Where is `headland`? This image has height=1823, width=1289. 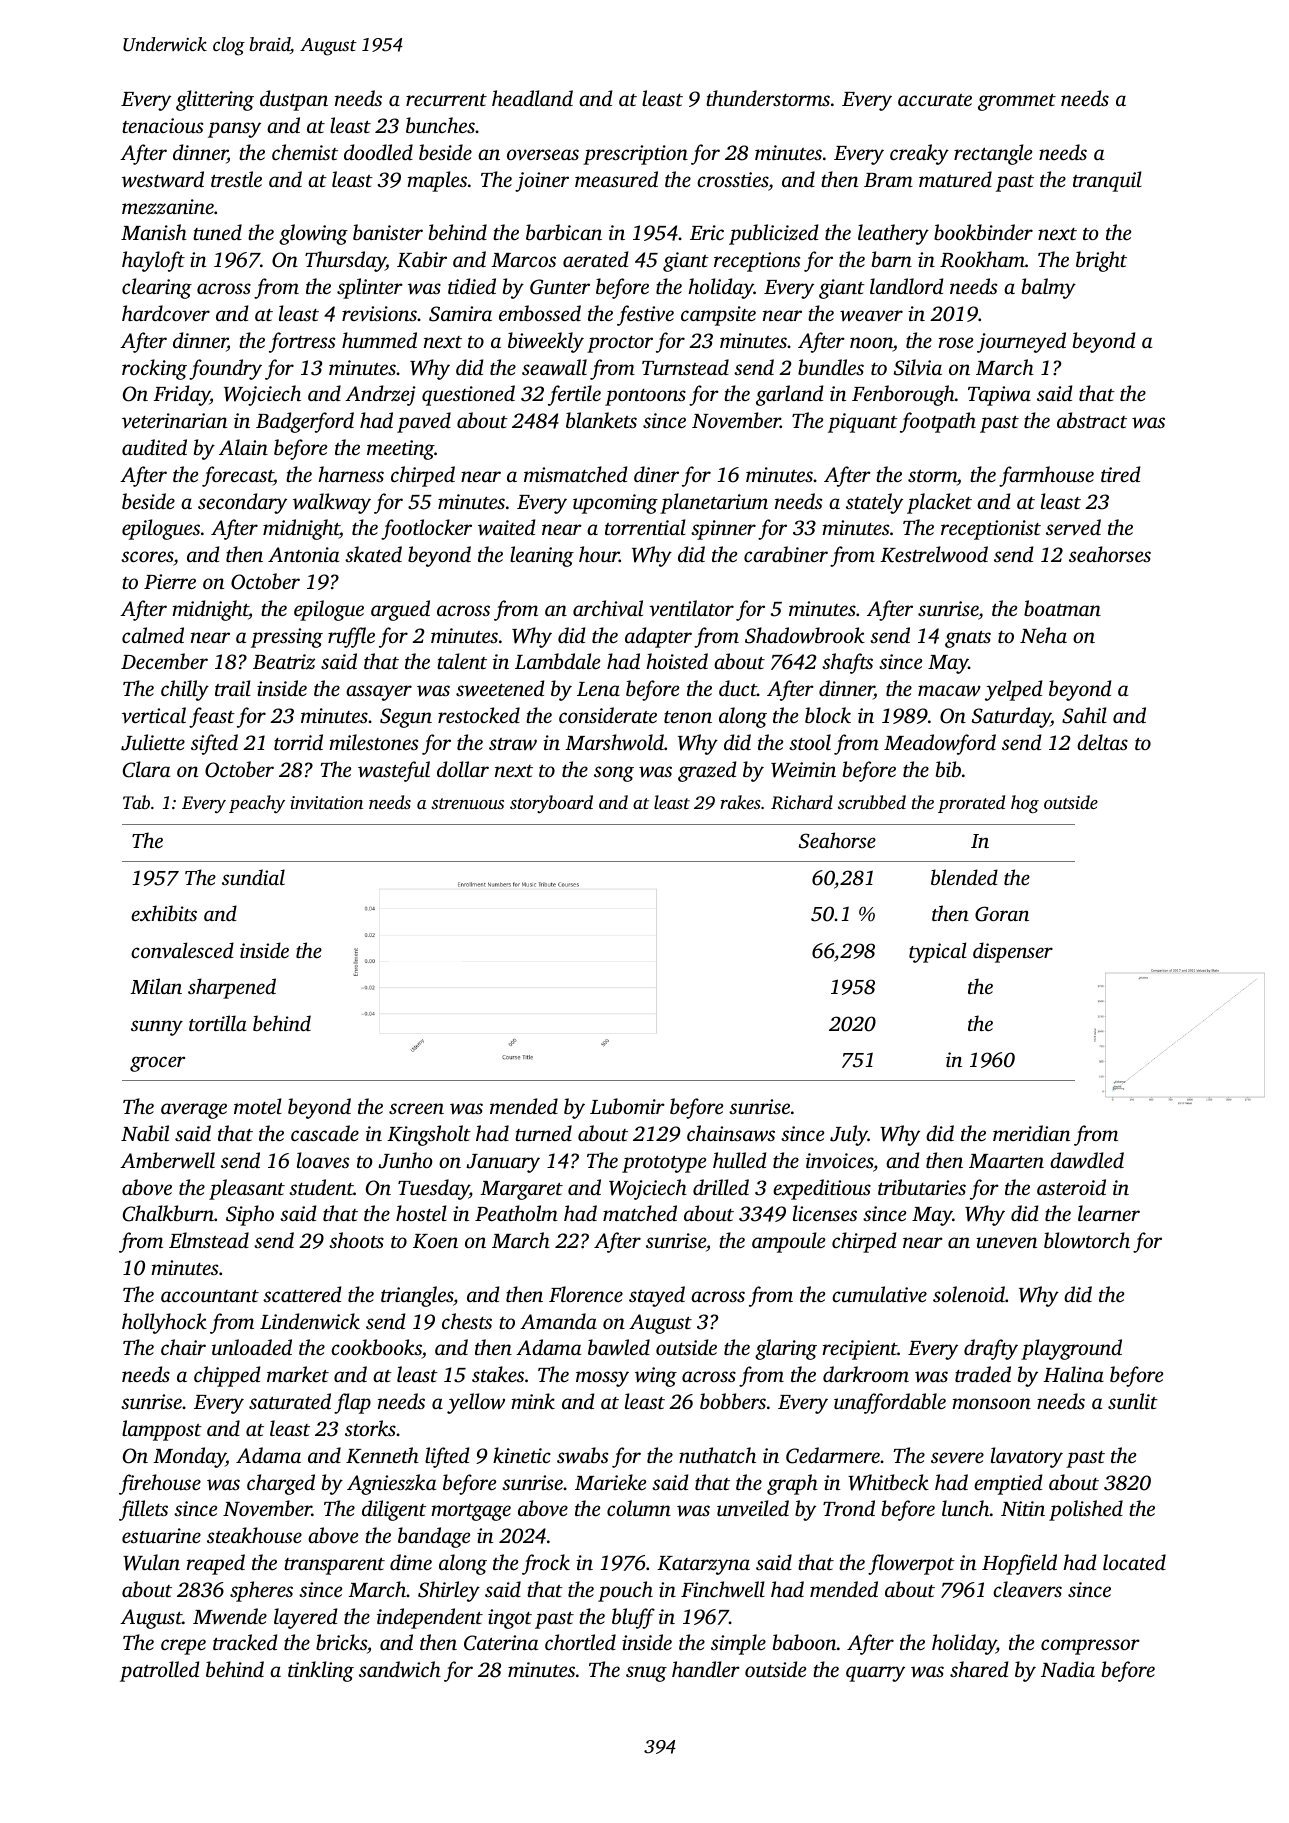 headland is located at coordinates (532, 98).
